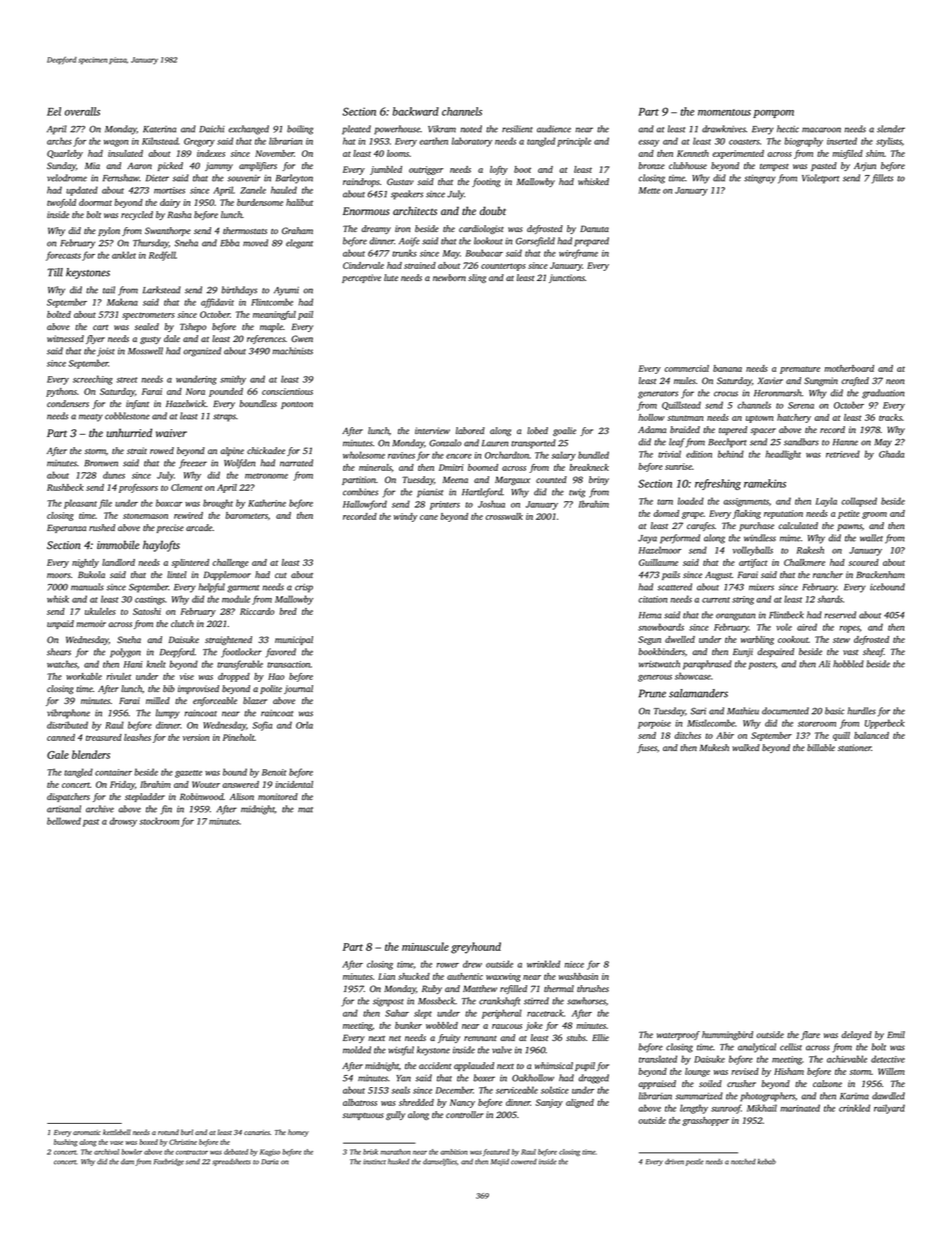 The height and width of the screenshot is (1233, 952). What do you see at coordinates (360, 1102) in the screenshot?
I see `albatross` at bounding box center [360, 1102].
